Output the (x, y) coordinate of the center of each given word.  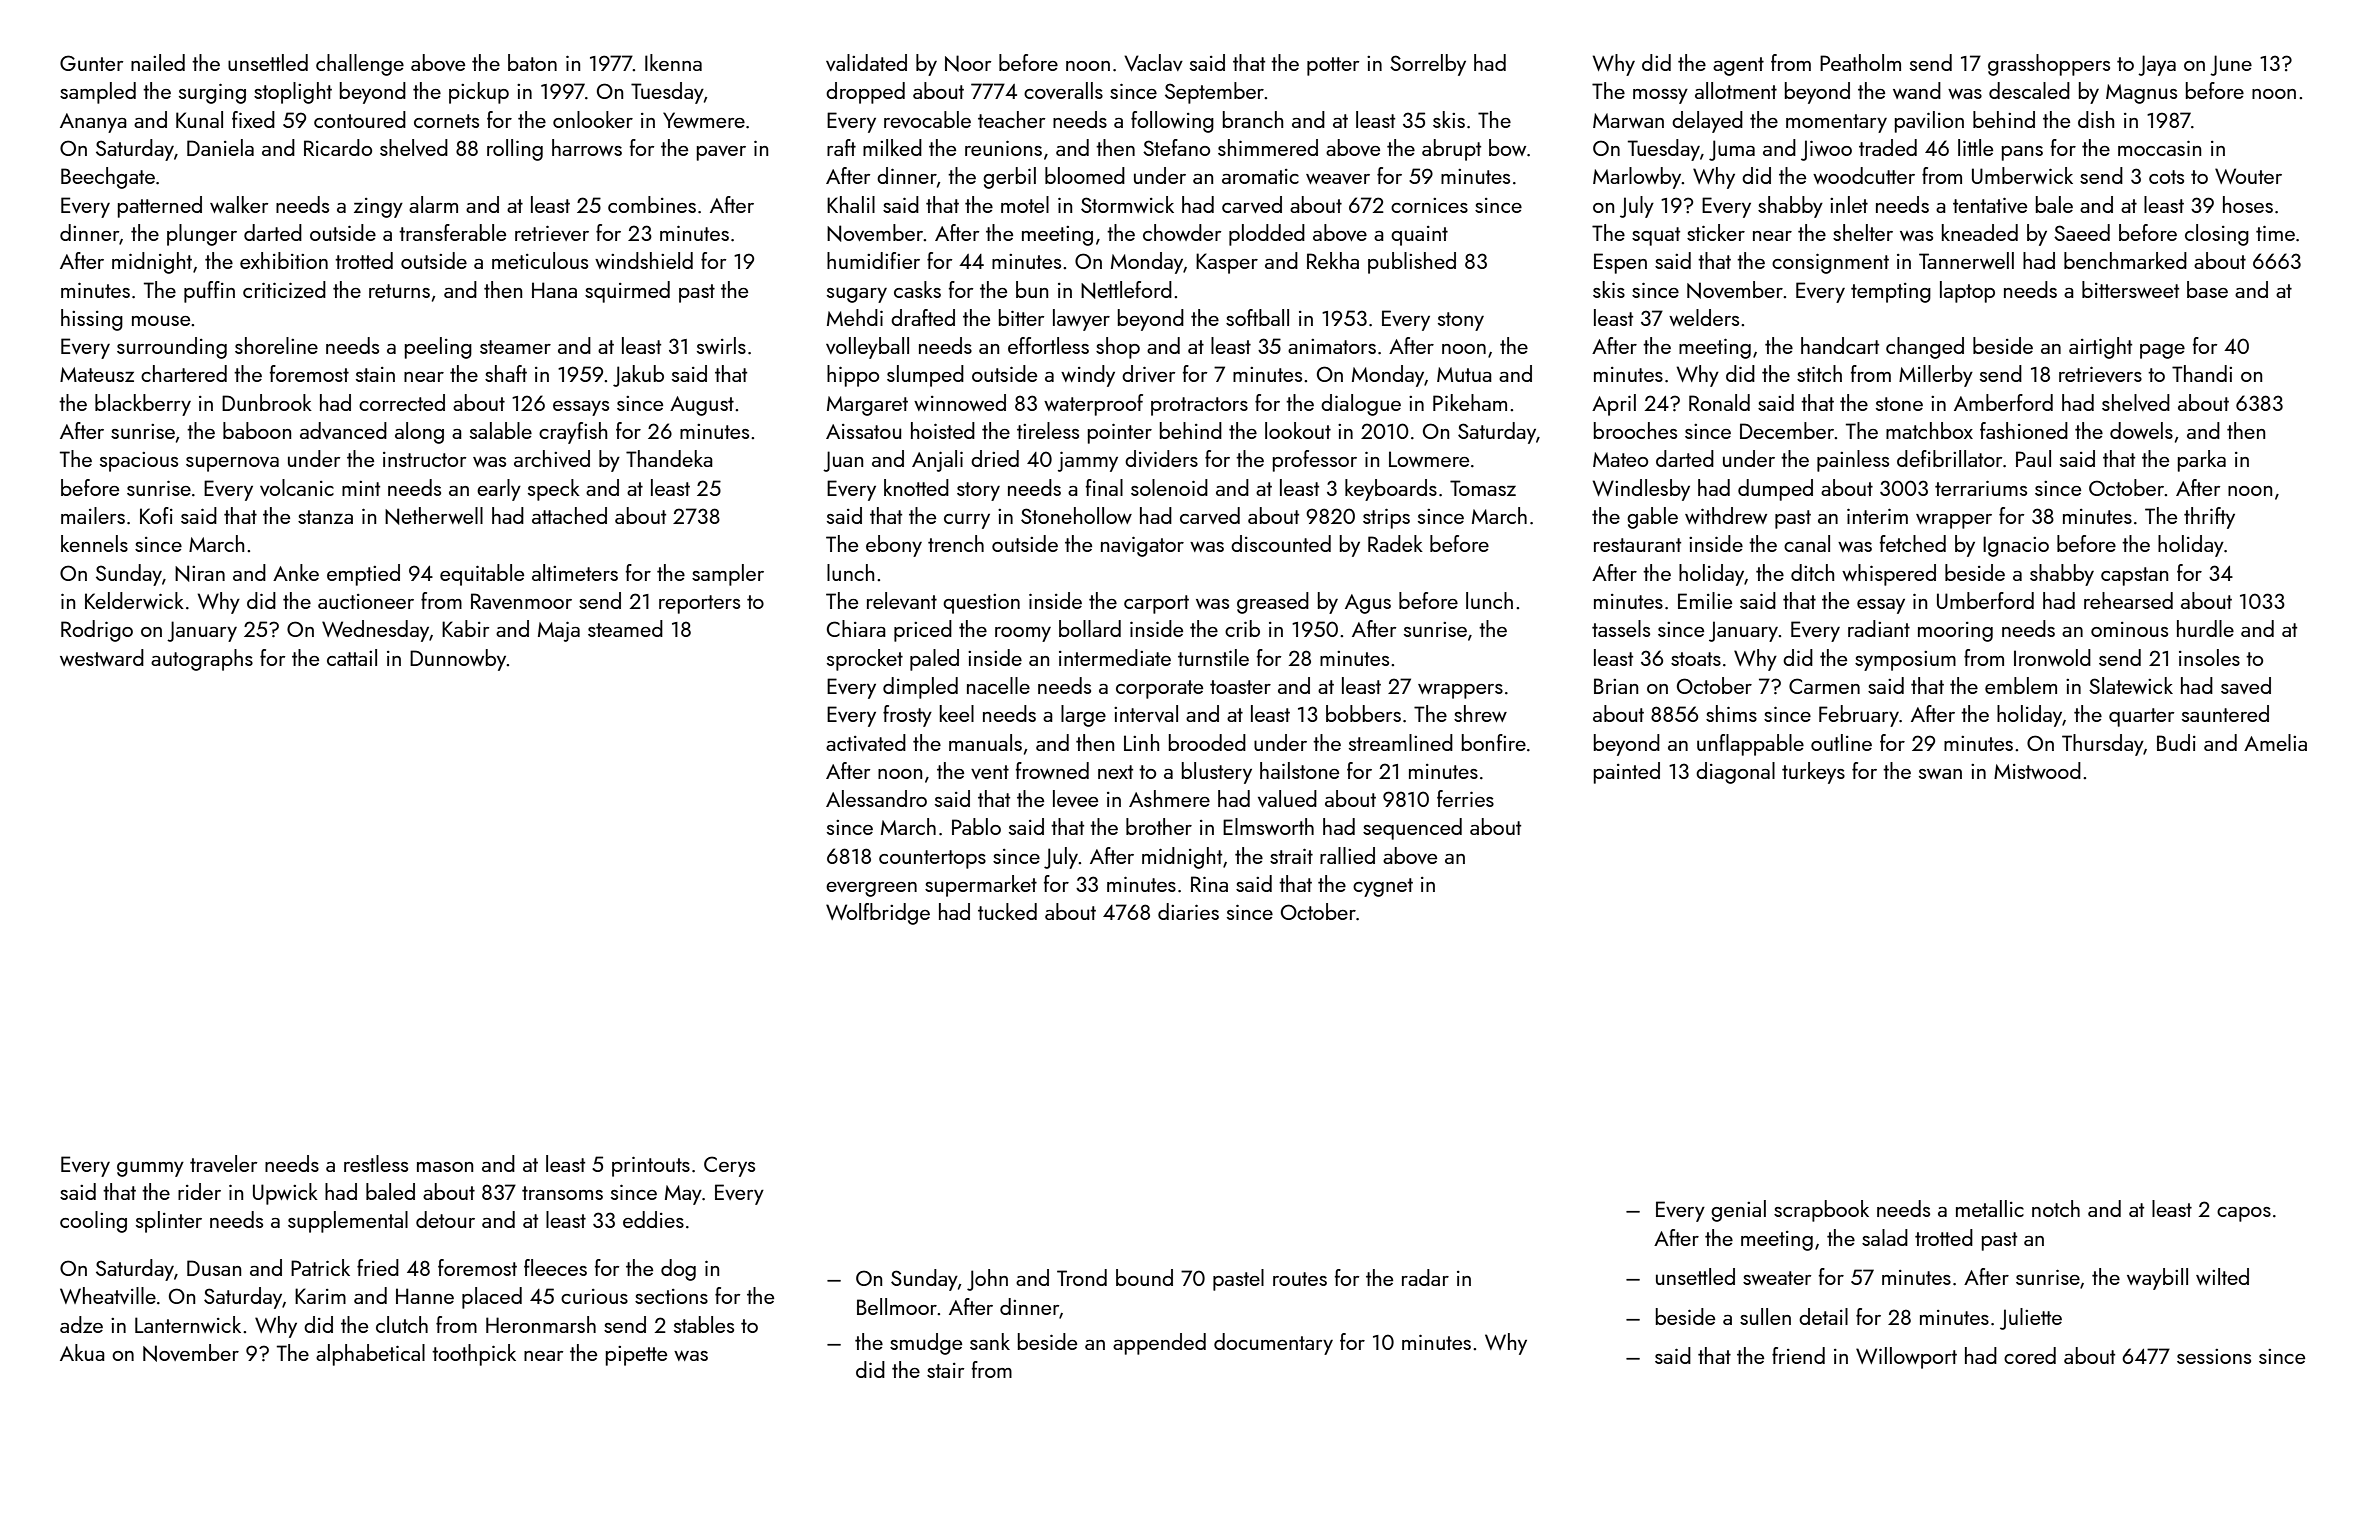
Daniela (220, 147)
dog (678, 1270)
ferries (1465, 798)
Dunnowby (458, 660)
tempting (1891, 293)
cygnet (1383, 887)
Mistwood (2037, 770)
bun (1032, 289)
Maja (559, 632)
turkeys (1813, 773)
